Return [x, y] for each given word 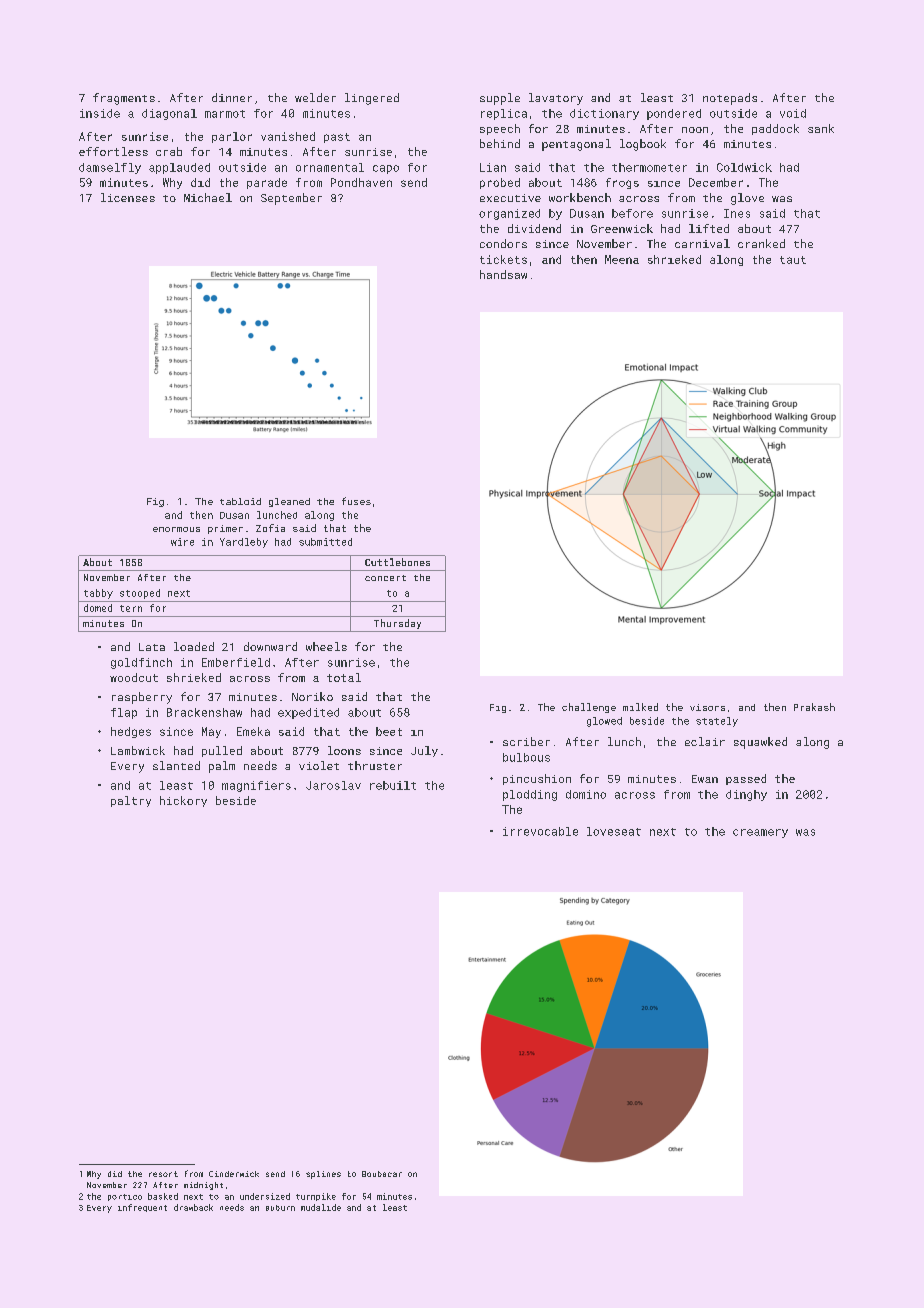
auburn [280, 1208]
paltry [131, 801]
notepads [730, 99]
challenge [589, 708]
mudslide [321, 1207]
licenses [128, 197]
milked [640, 707]
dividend [534, 228]
